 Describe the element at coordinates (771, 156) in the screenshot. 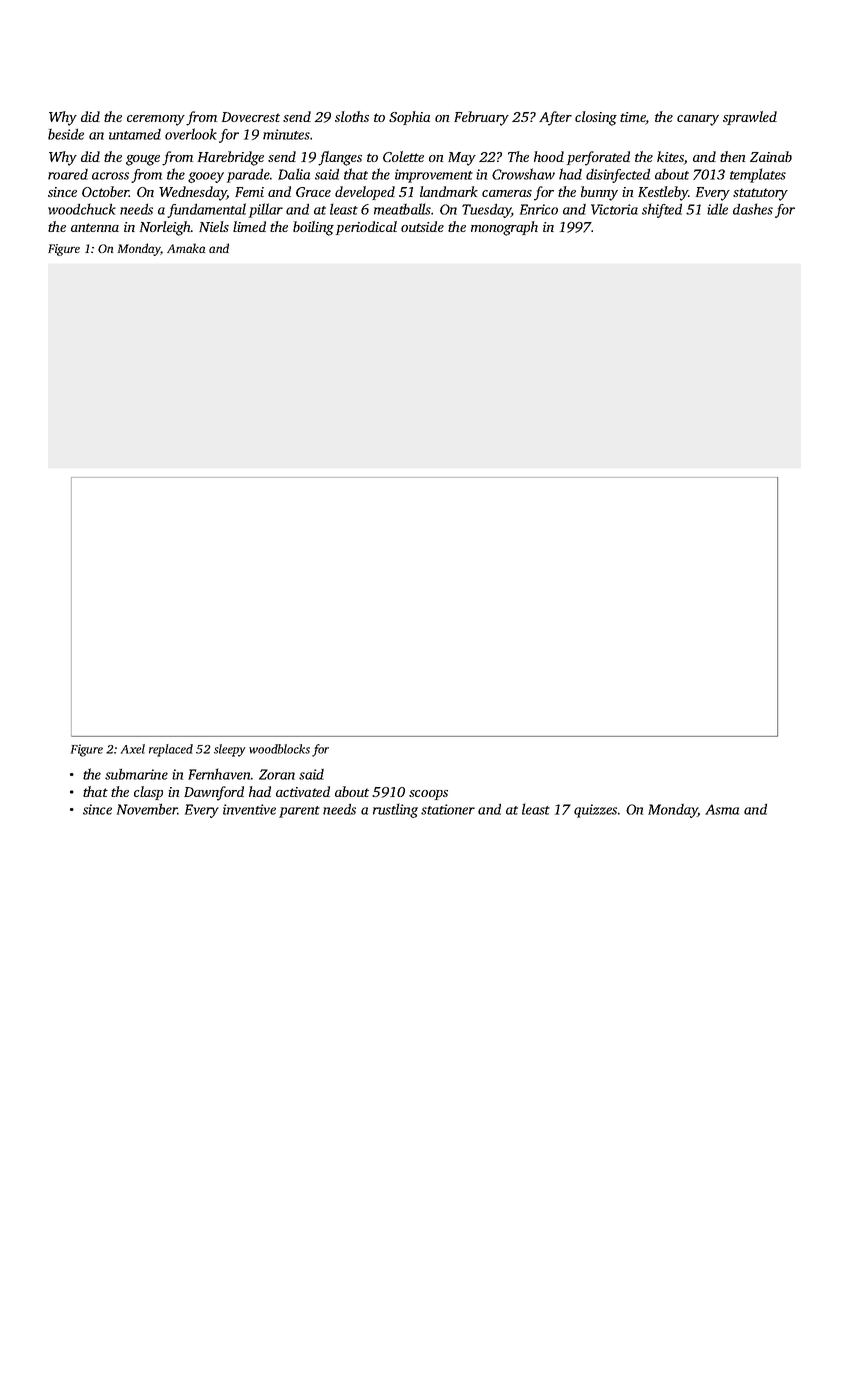

I see `Zainab` at that location.
